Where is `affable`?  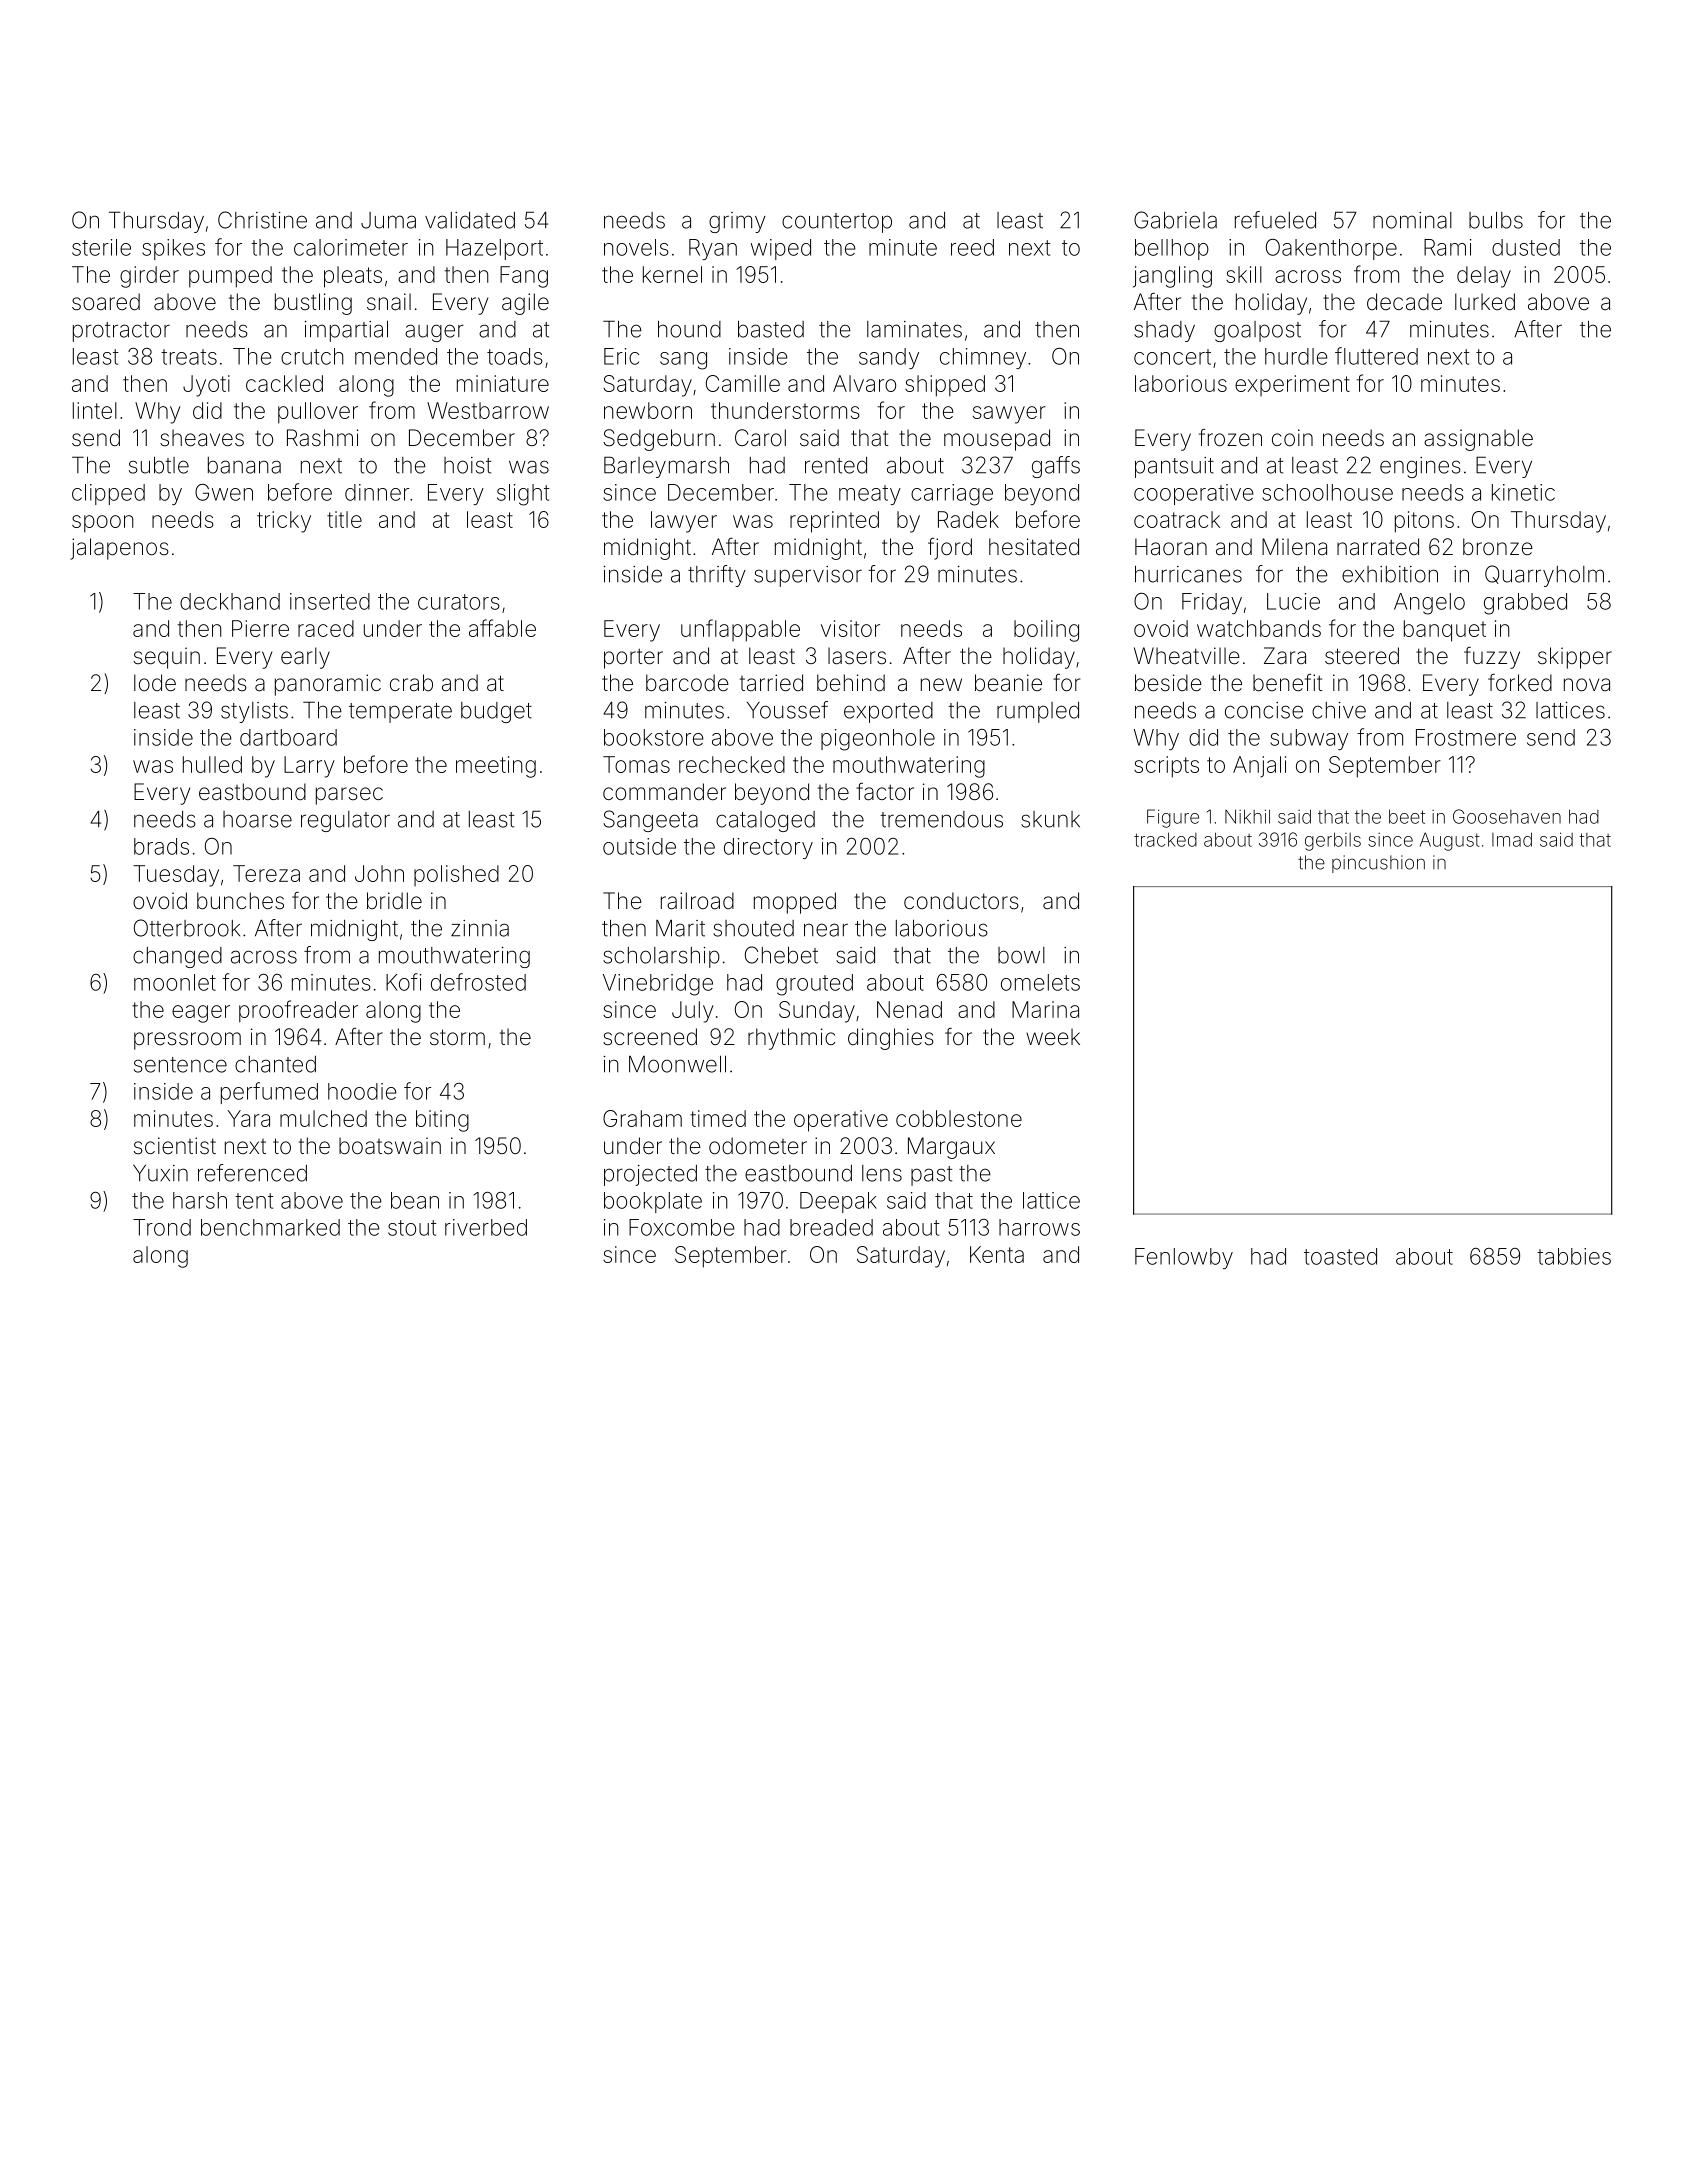
affable is located at coordinates (502, 628).
